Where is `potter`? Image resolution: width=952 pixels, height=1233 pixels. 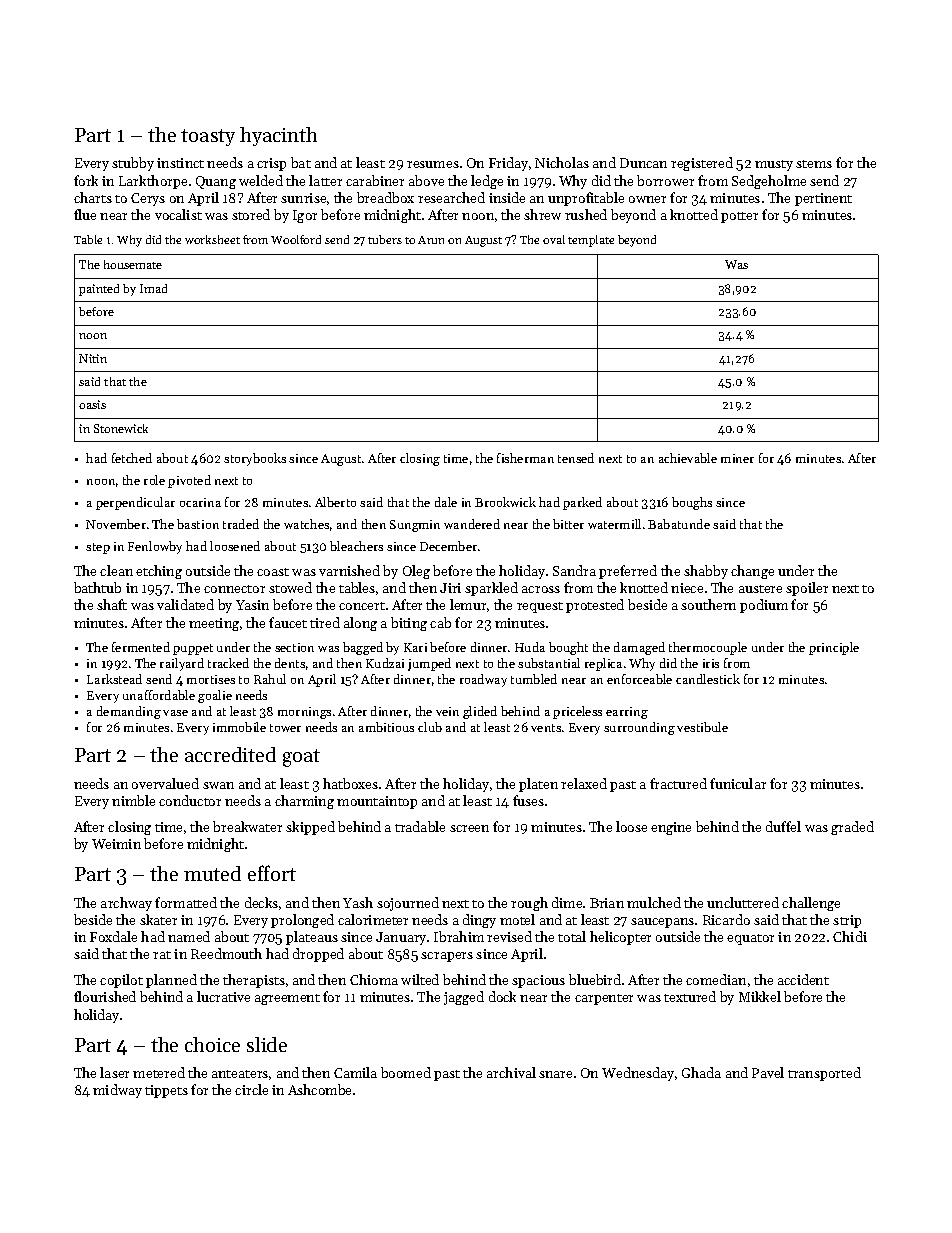 potter is located at coordinates (739, 217).
